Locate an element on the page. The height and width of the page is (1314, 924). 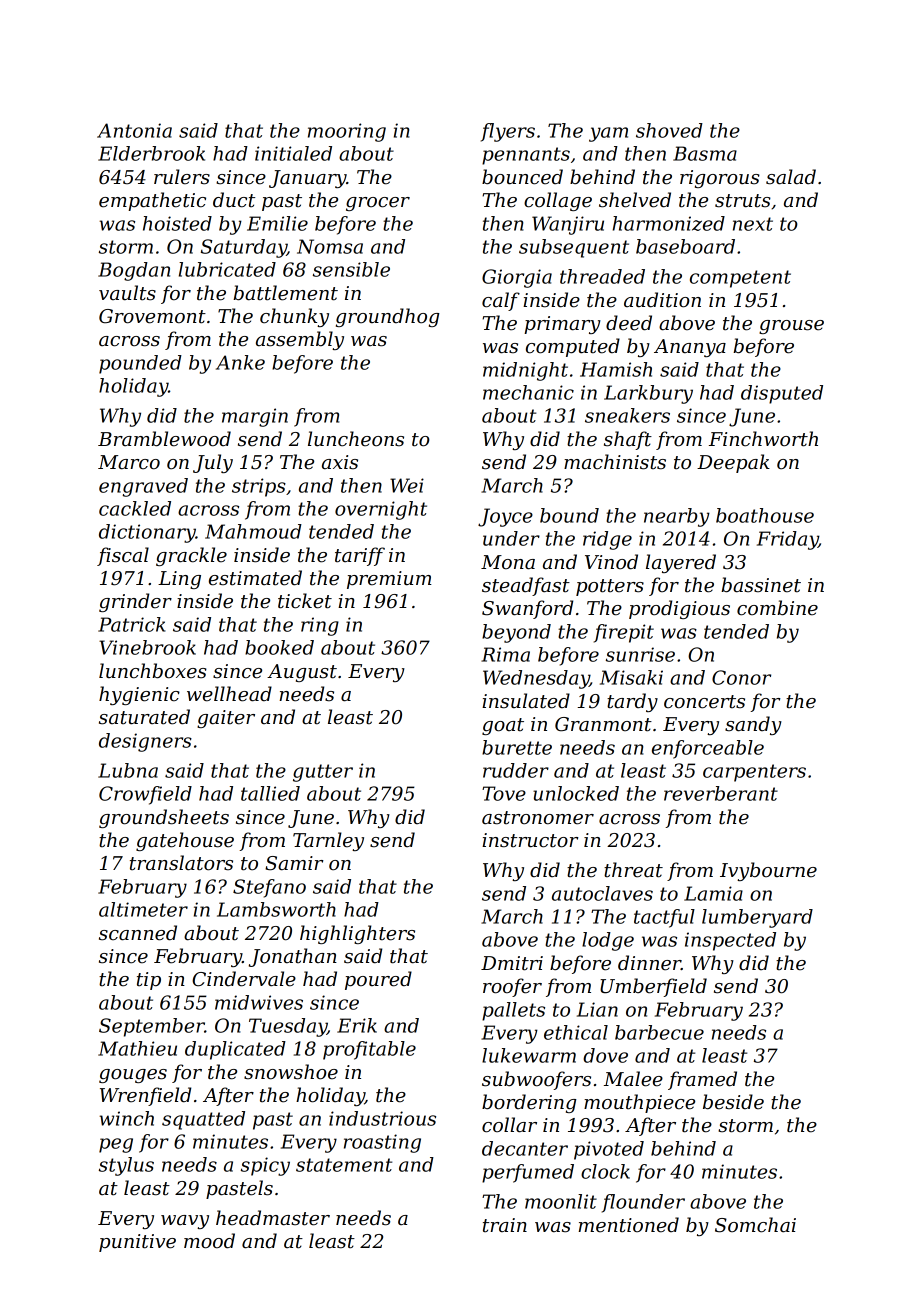
Larkbury is located at coordinates (648, 394).
